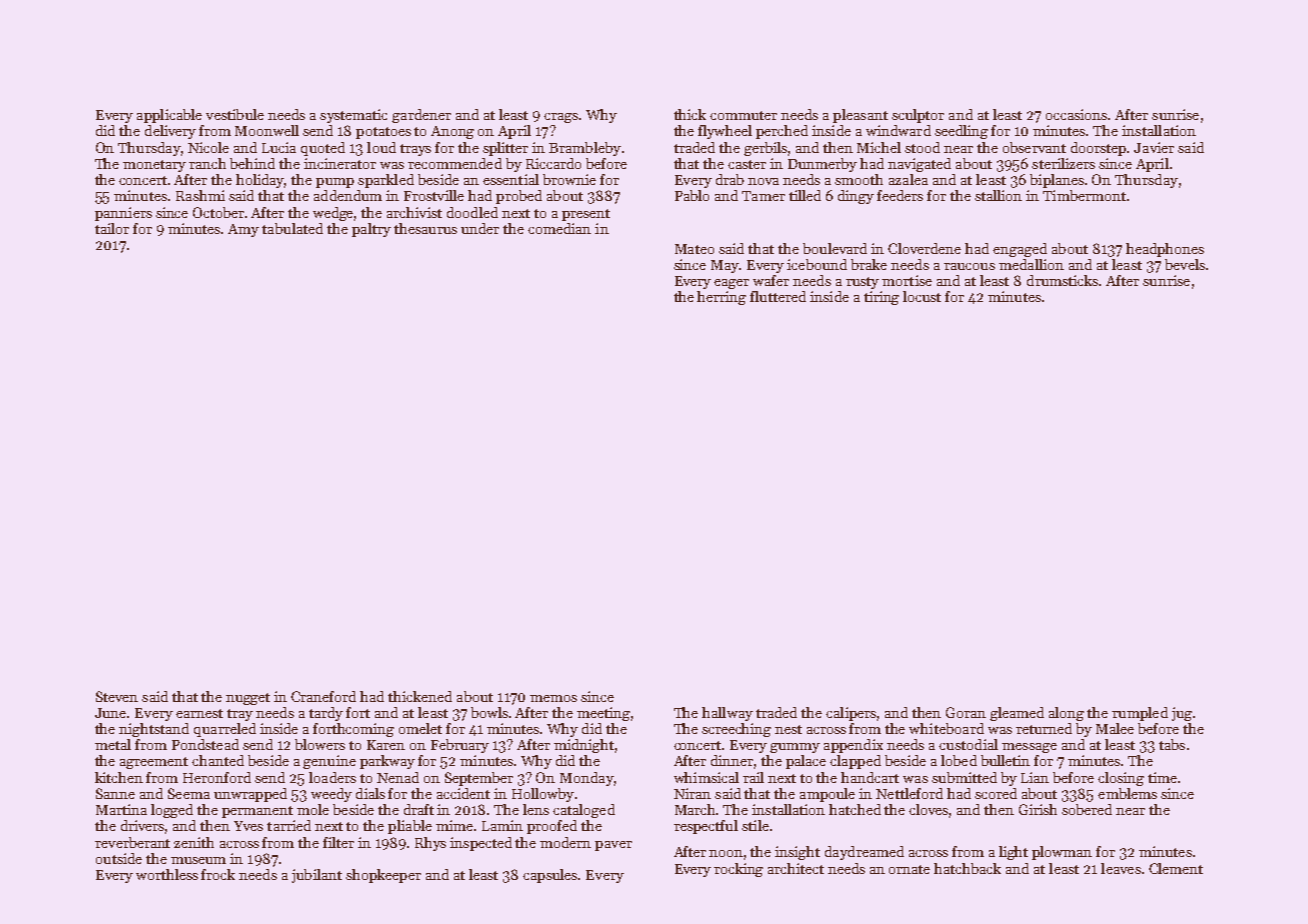 The image size is (1308, 924). Describe the element at coordinates (918, 116) in the screenshot. I see `sculptor` at that location.
